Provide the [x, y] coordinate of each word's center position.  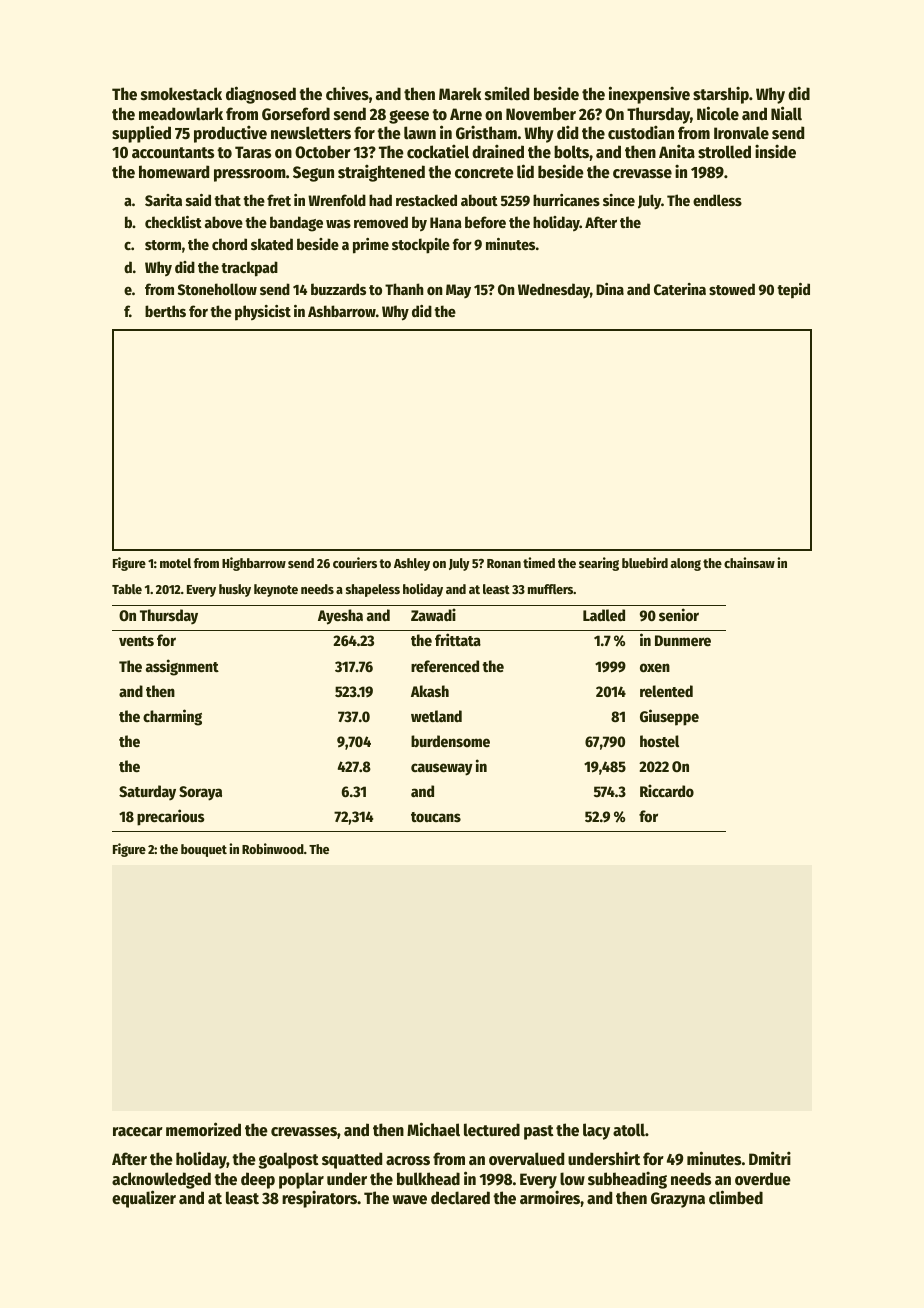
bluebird [645, 562]
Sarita [163, 200]
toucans [436, 817]
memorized [203, 1129]
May [458, 291]
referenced [445, 666]
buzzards [338, 289]
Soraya [200, 793]
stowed [732, 289]
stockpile [421, 246]
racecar [138, 1132]
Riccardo [667, 790]
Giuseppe [669, 717]
